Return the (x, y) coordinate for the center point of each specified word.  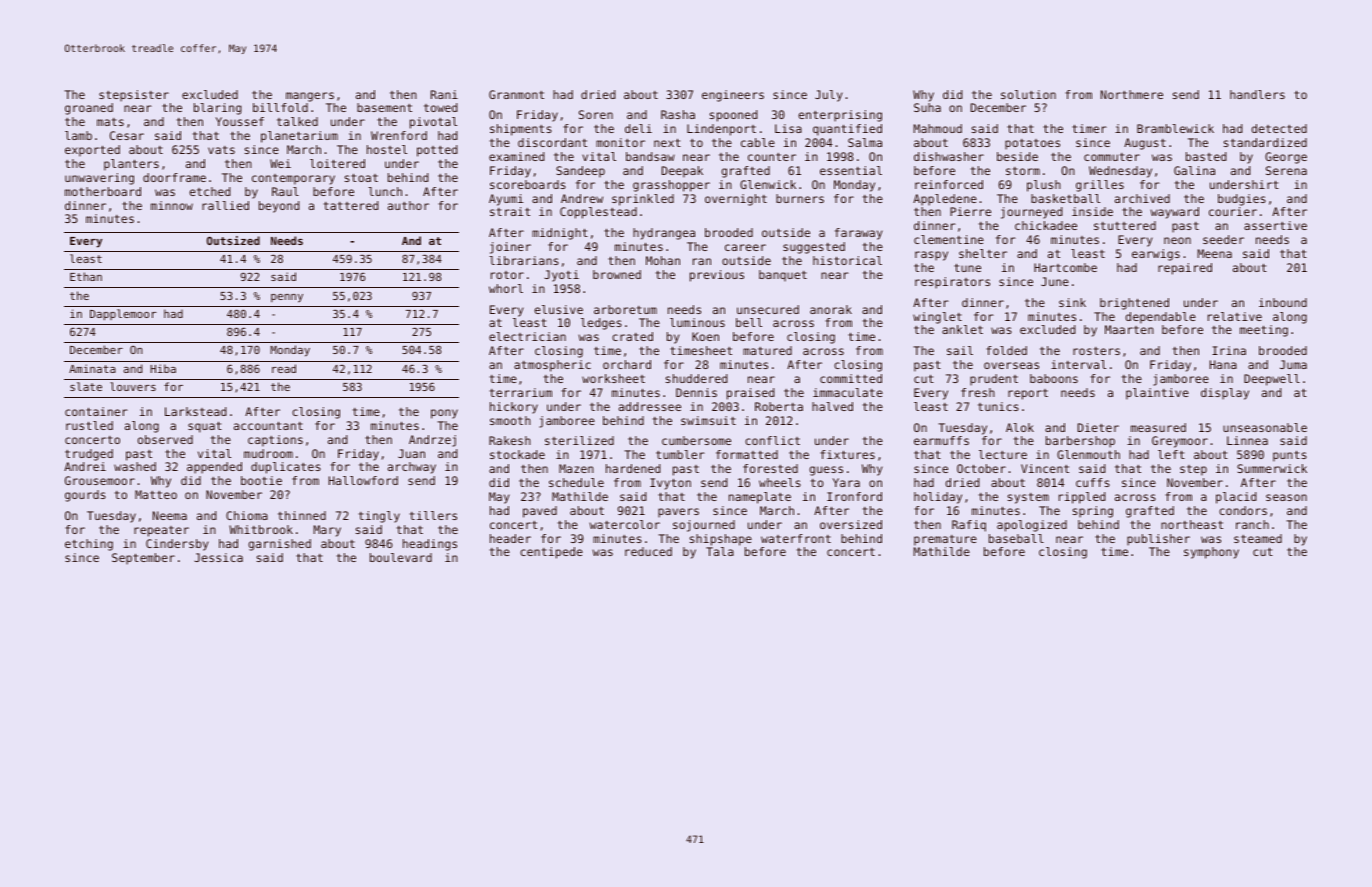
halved (832, 406)
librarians (524, 260)
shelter (983, 253)
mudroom (268, 453)
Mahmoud (937, 128)
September (143, 559)
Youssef (240, 121)
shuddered (696, 378)
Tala (720, 551)
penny (287, 298)
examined (516, 156)
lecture (1003, 454)
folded (1006, 350)
